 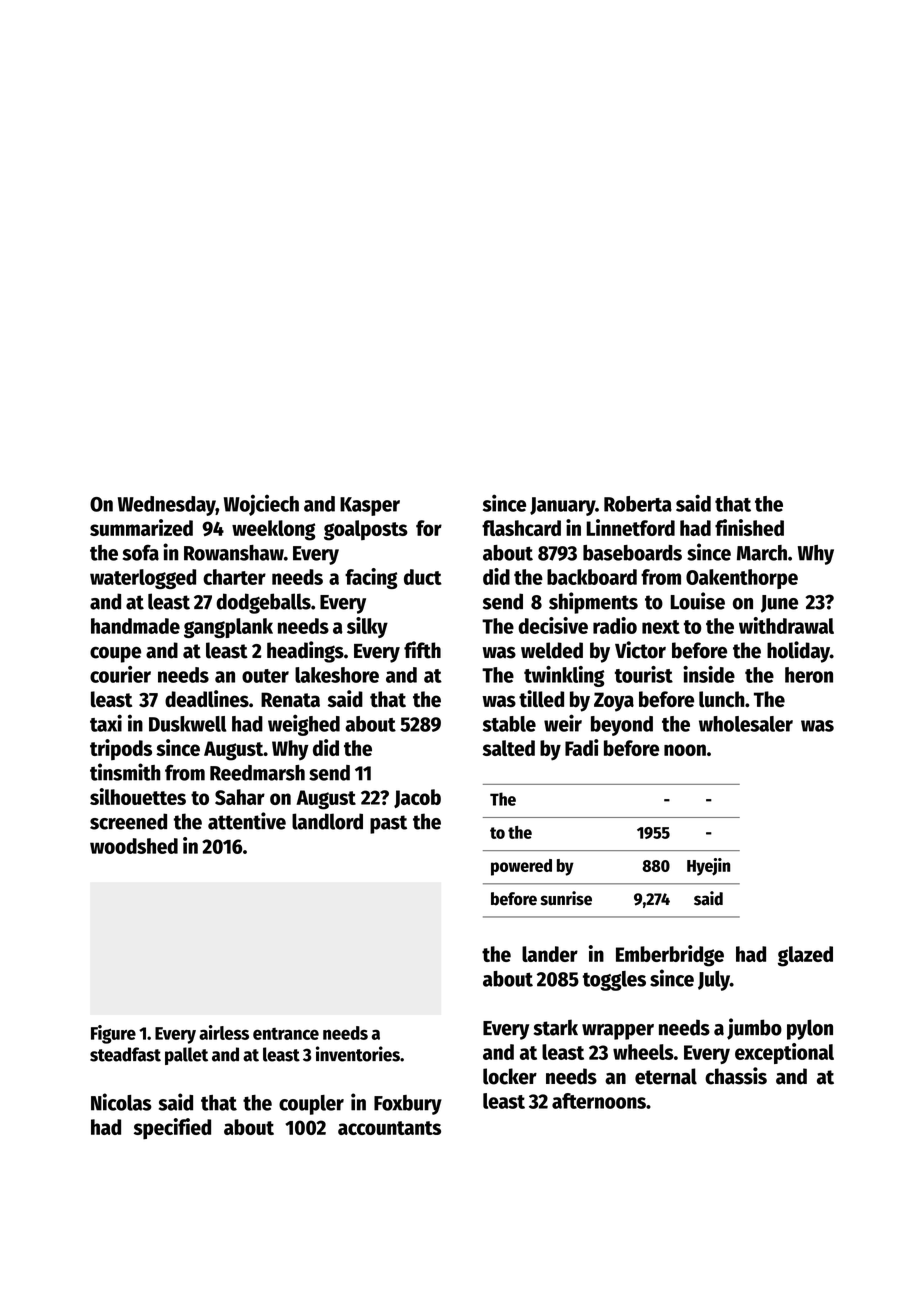 What do you see at coordinates (408, 1105) in the page?
I see `Foxbury` at bounding box center [408, 1105].
